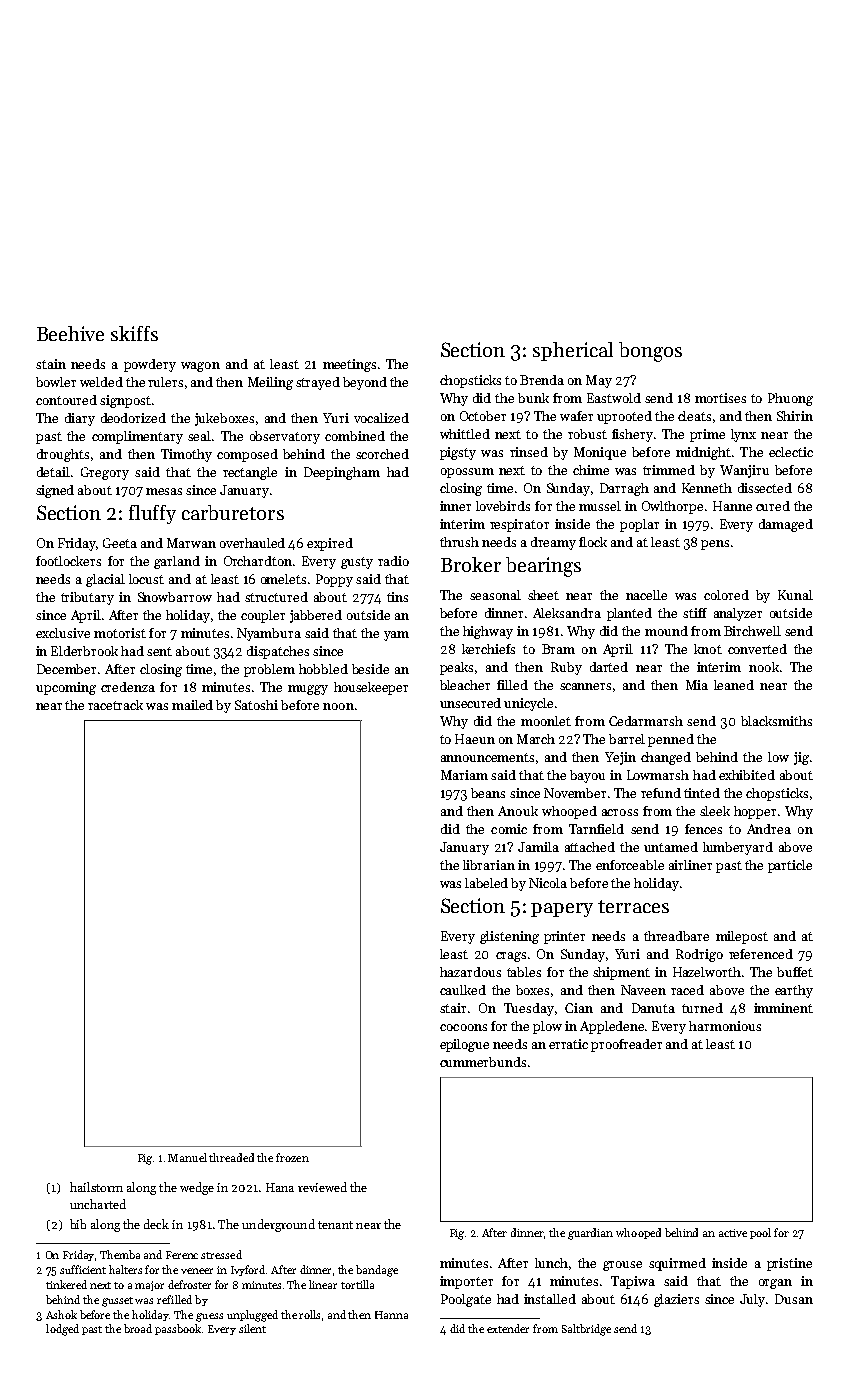 Image resolution: width=849 pixels, height=1400 pixels. What do you see at coordinates (105, 580) in the screenshot?
I see `glacial` at bounding box center [105, 580].
